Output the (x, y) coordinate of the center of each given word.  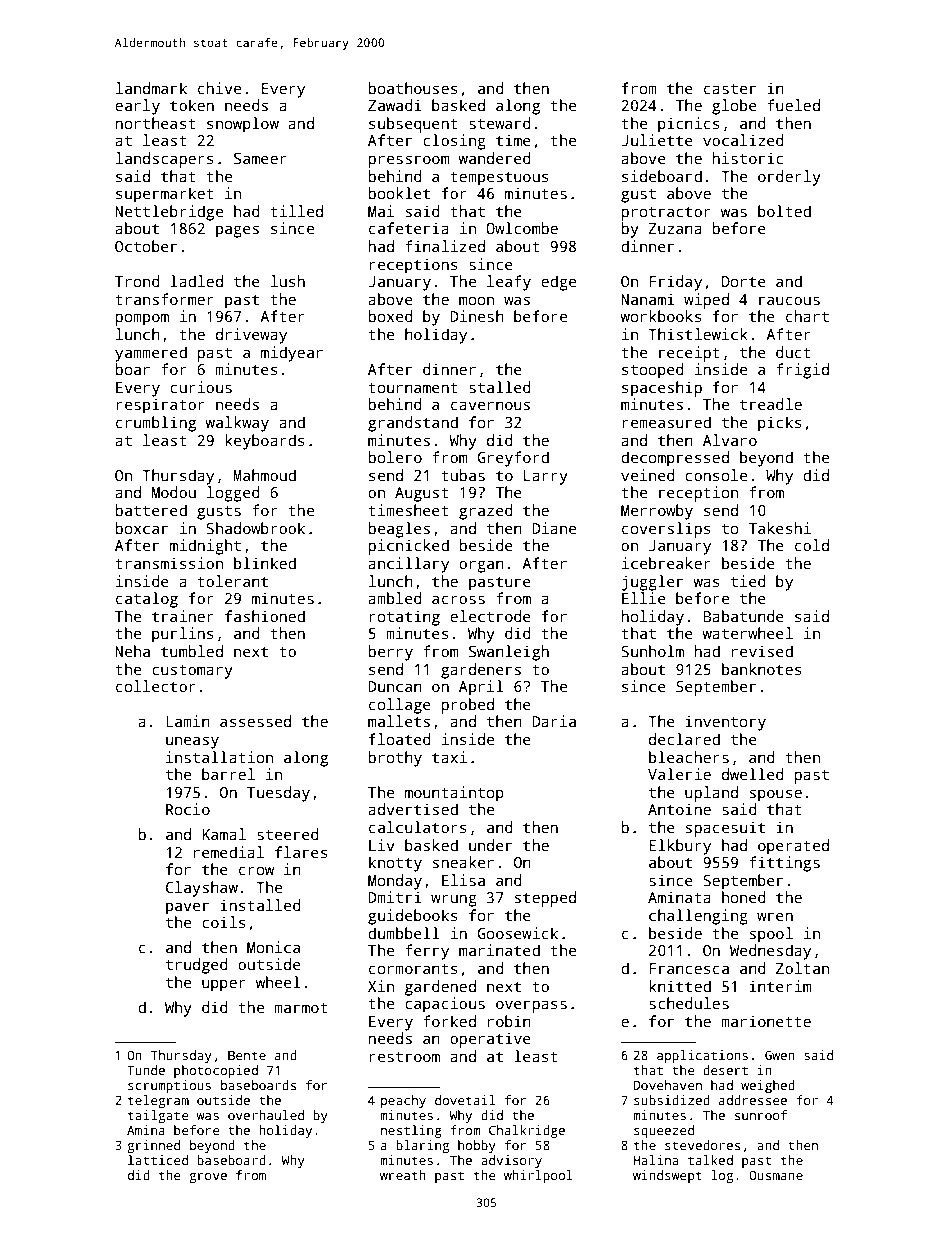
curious (201, 387)
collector (156, 686)
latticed (158, 1160)
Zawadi (395, 105)
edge (558, 283)
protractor (666, 214)
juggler (652, 583)
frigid (802, 371)
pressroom (408, 161)
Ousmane (776, 1175)
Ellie (644, 598)
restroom (404, 1057)
